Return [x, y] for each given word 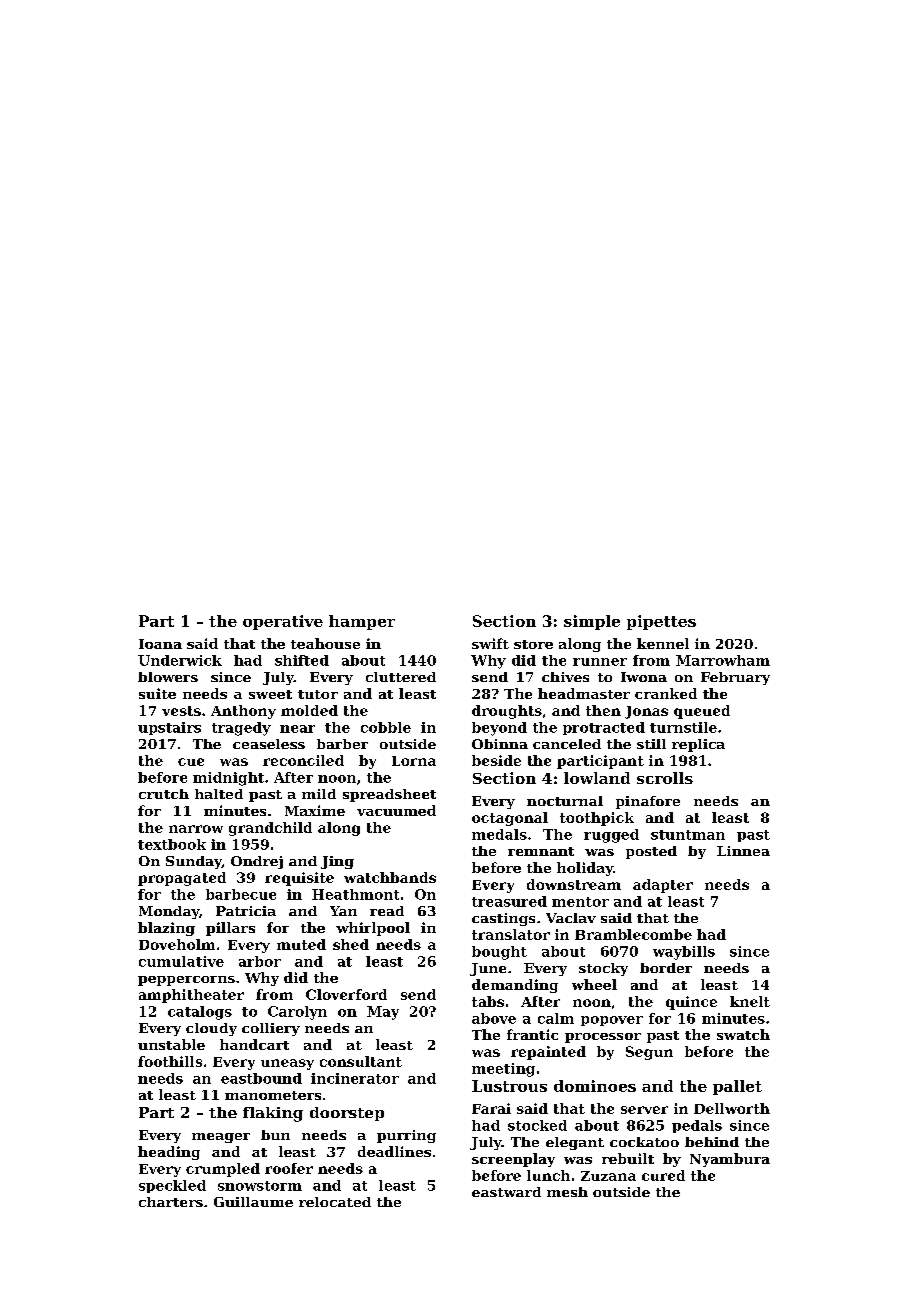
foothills [170, 1061]
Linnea [743, 851]
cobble [386, 727]
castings [503, 919]
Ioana [160, 644]
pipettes [661, 622]
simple [592, 622]
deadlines [394, 1151]
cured [663, 1175]
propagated [182, 879]
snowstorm [260, 1186]
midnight [228, 779]
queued [702, 712]
